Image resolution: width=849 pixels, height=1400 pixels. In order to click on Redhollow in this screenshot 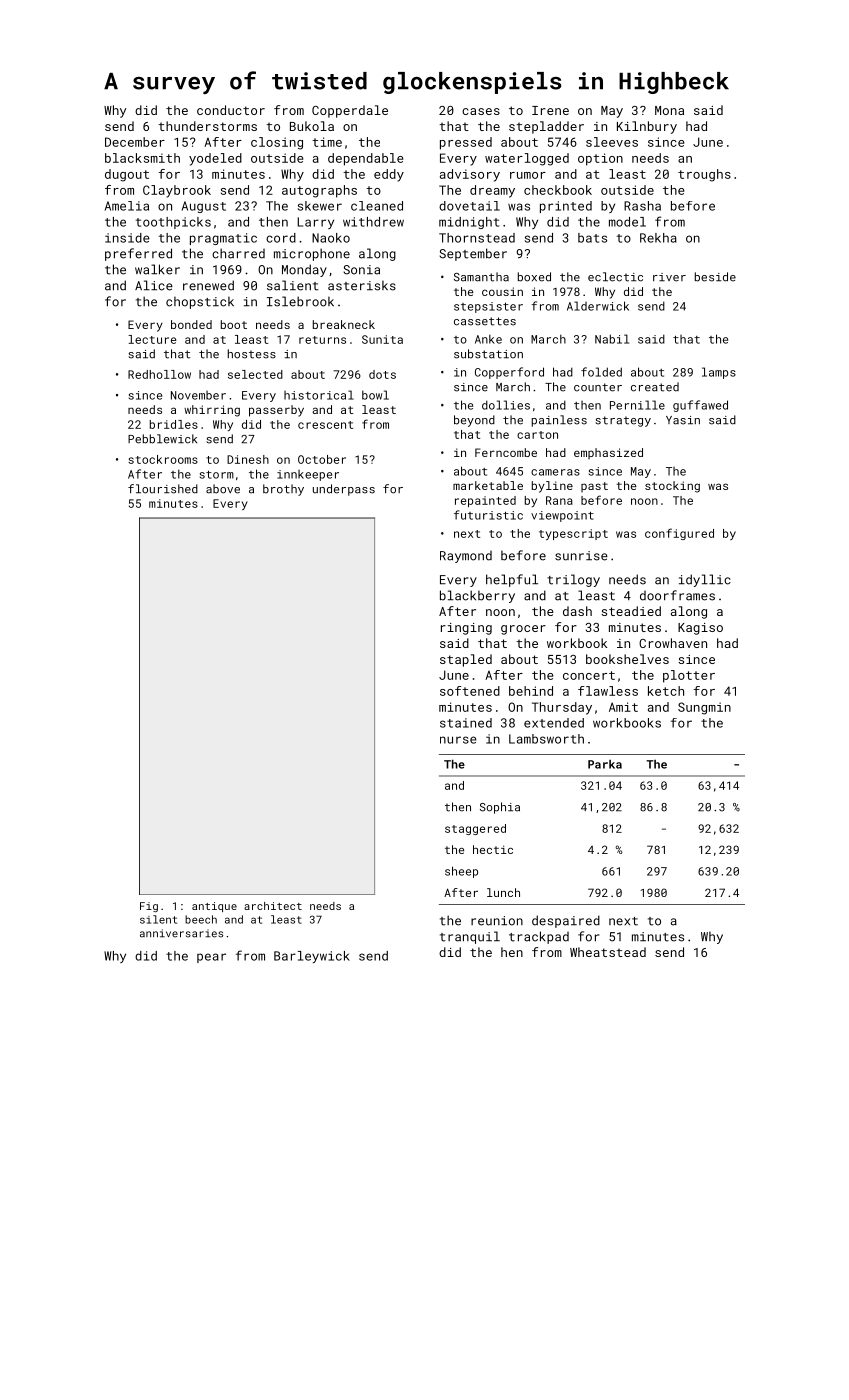, I will do `click(159, 374)`.
